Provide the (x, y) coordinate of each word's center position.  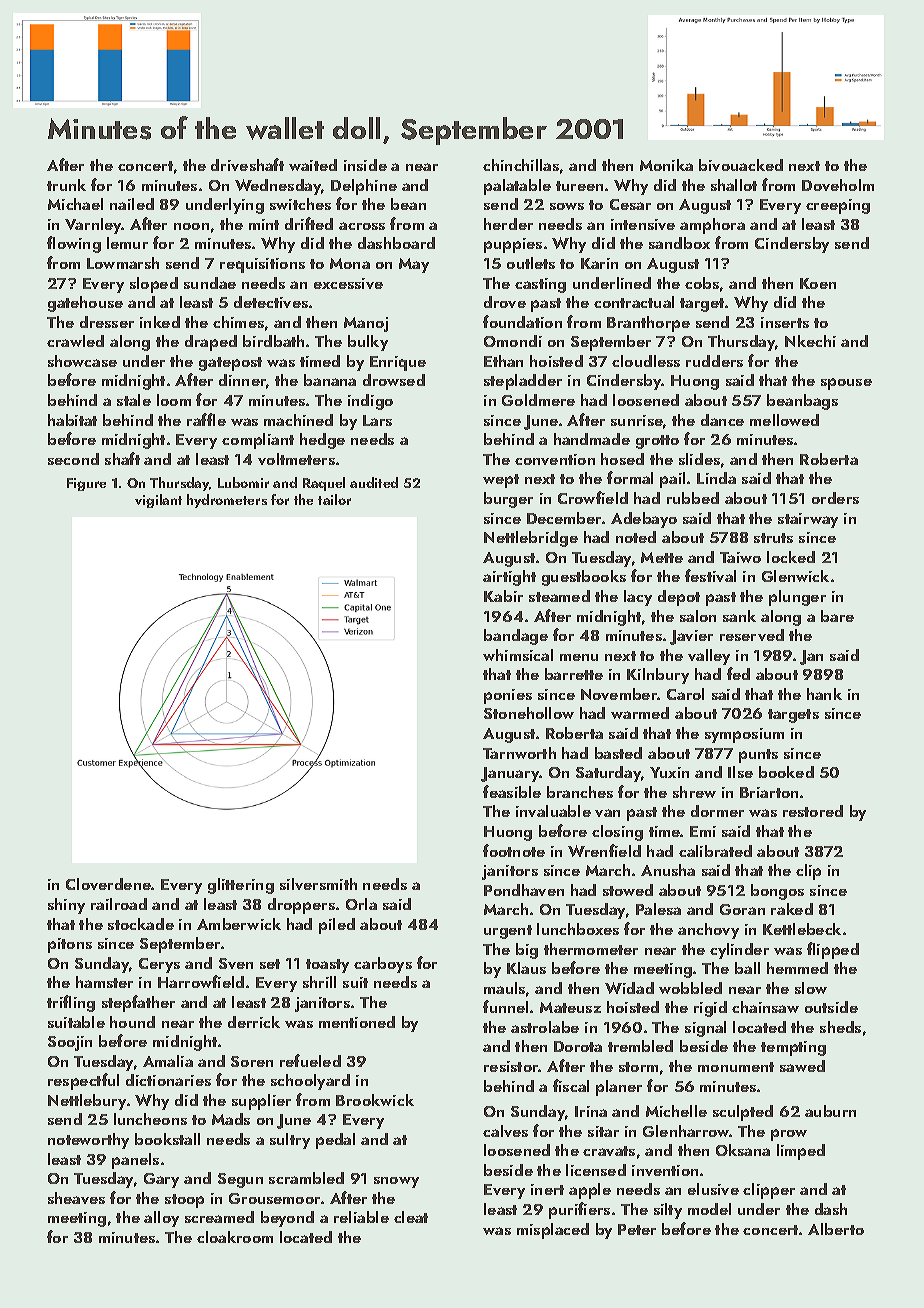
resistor (511, 1066)
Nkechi (810, 341)
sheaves (76, 1198)
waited (313, 165)
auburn (830, 1111)
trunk (66, 185)
